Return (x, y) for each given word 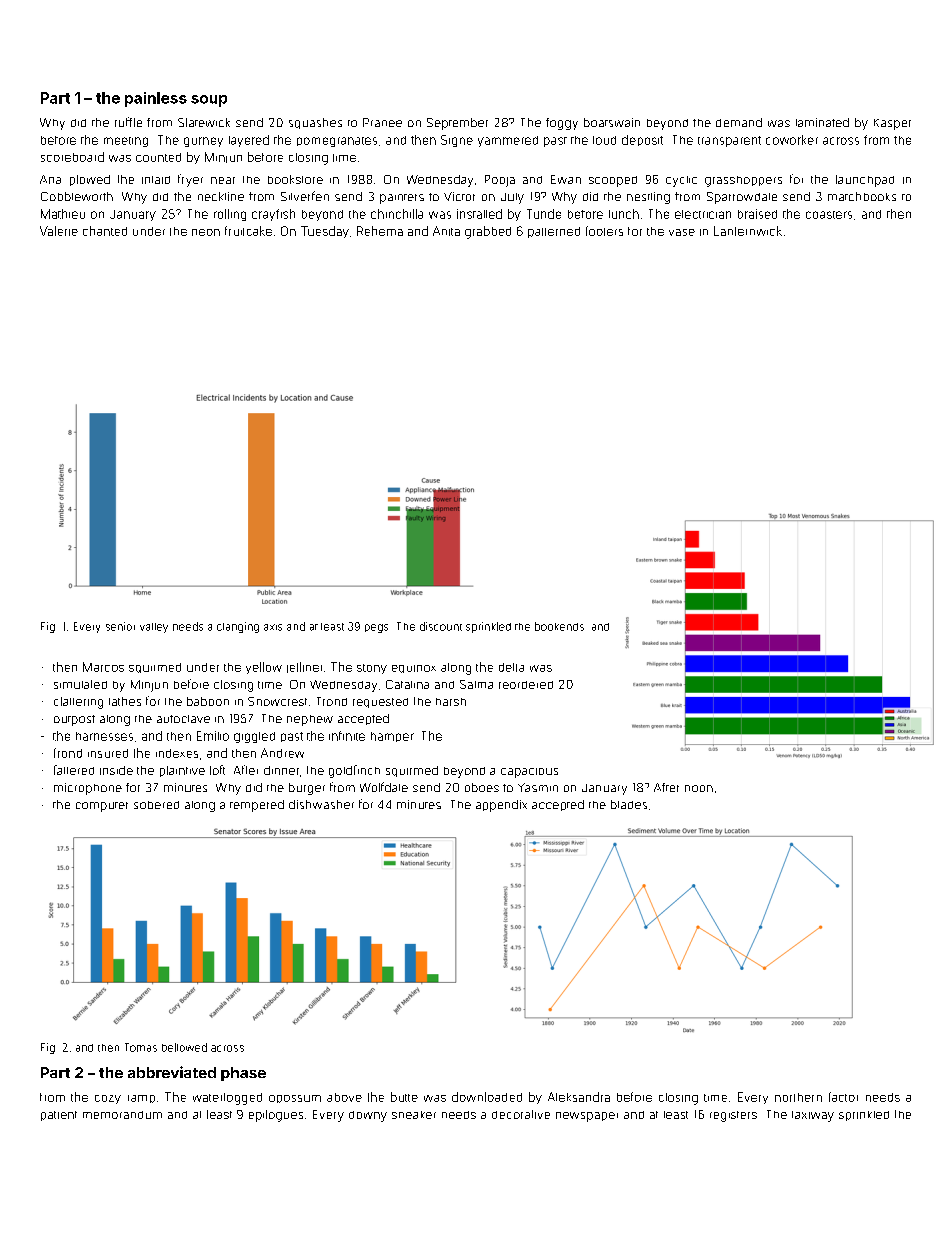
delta (511, 667)
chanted (105, 231)
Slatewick (204, 122)
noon (699, 788)
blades (629, 804)
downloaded (487, 1097)
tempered (257, 806)
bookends (559, 626)
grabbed (488, 232)
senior (120, 626)
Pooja (500, 181)
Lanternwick (748, 231)
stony (372, 669)
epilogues (276, 1116)
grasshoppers (743, 181)
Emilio (213, 736)
